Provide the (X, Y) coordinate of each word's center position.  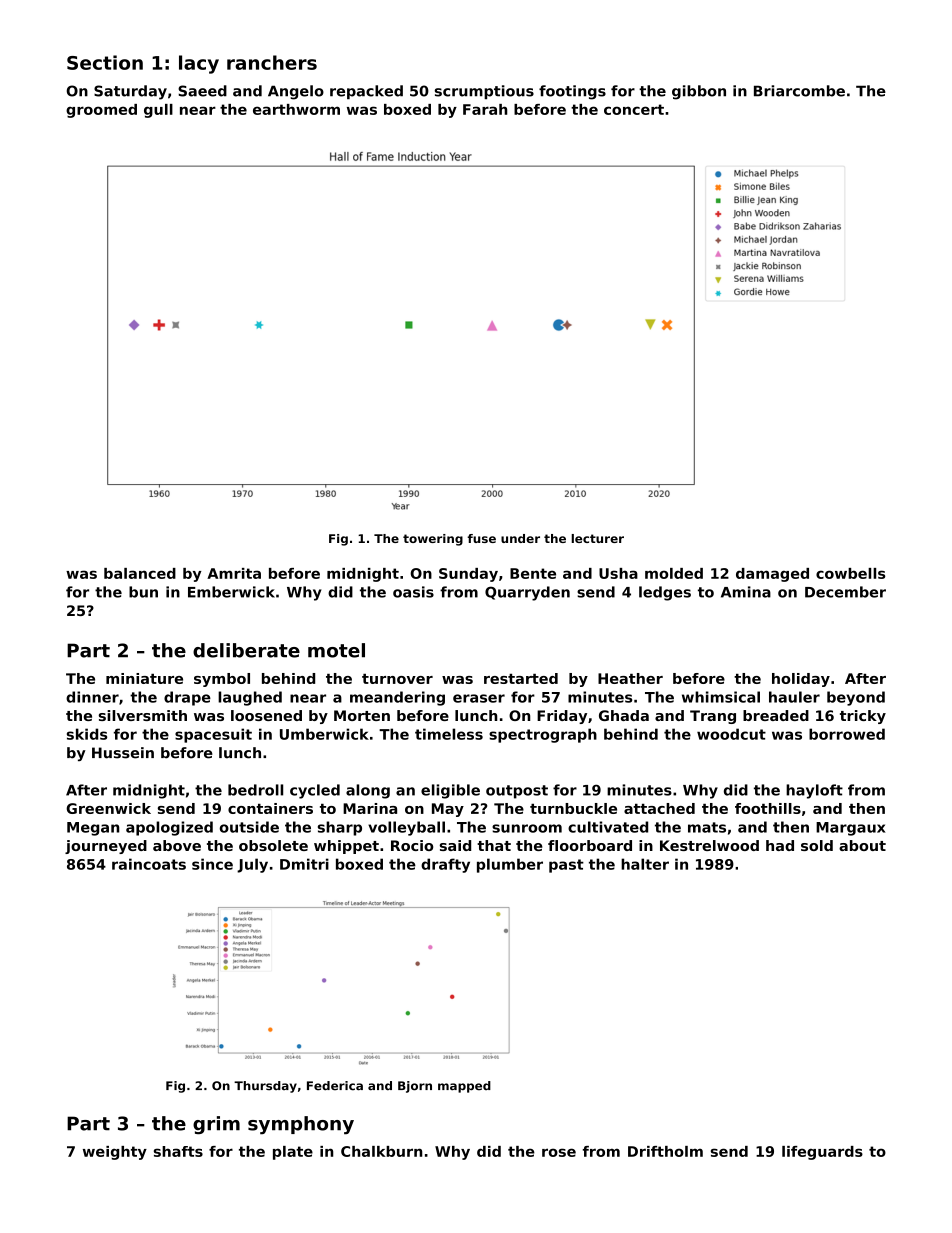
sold (817, 845)
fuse (481, 538)
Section (105, 62)
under (520, 538)
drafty (445, 865)
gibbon (699, 92)
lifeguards (822, 1153)
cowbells (850, 573)
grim (216, 1125)
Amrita (234, 573)
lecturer (597, 538)
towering (433, 540)
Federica (335, 1086)
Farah (485, 109)
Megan (93, 829)
